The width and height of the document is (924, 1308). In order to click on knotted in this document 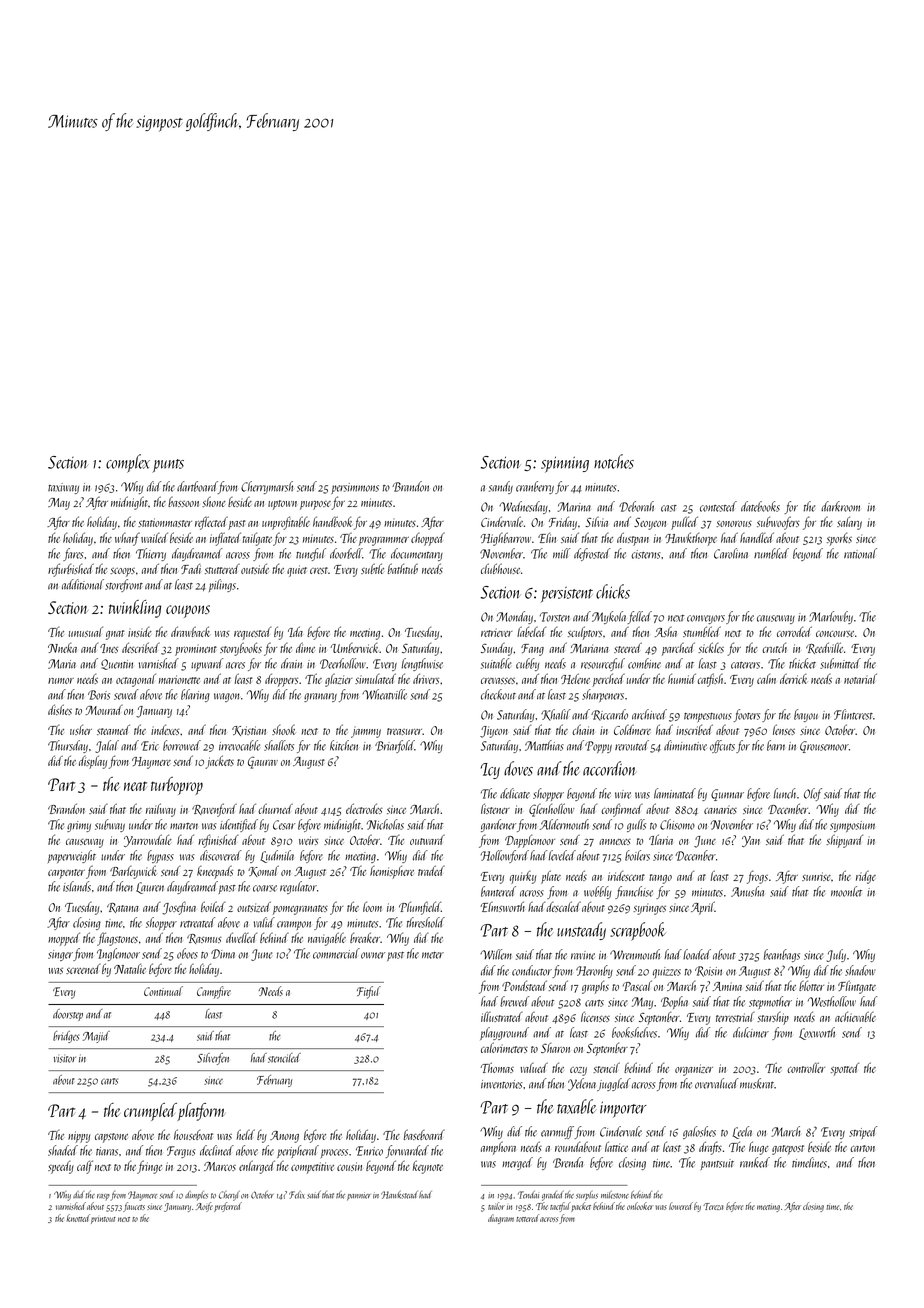, I will do `click(78, 1218)`.
